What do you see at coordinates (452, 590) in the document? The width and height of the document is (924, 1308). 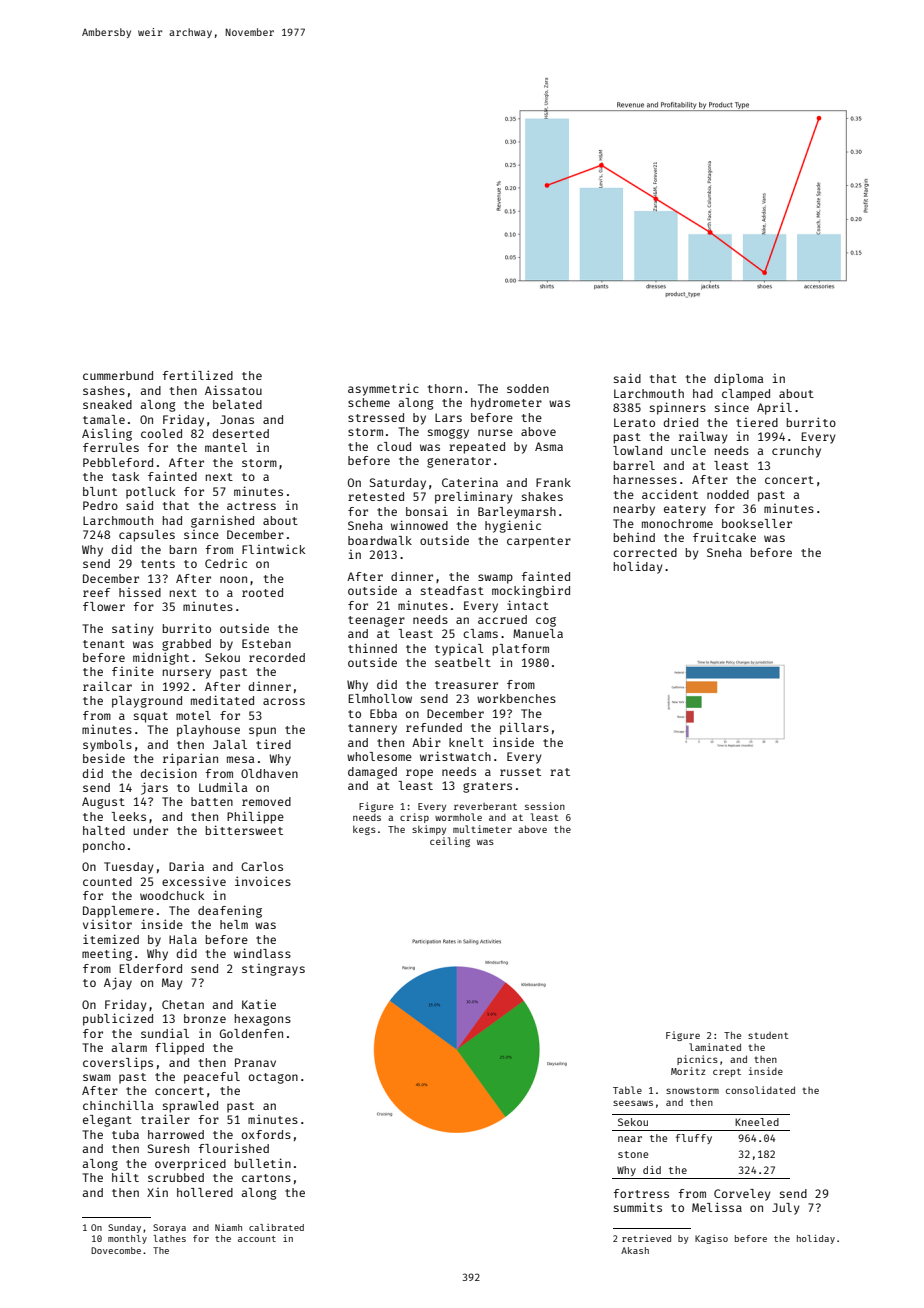 I see `steadfast` at bounding box center [452, 590].
